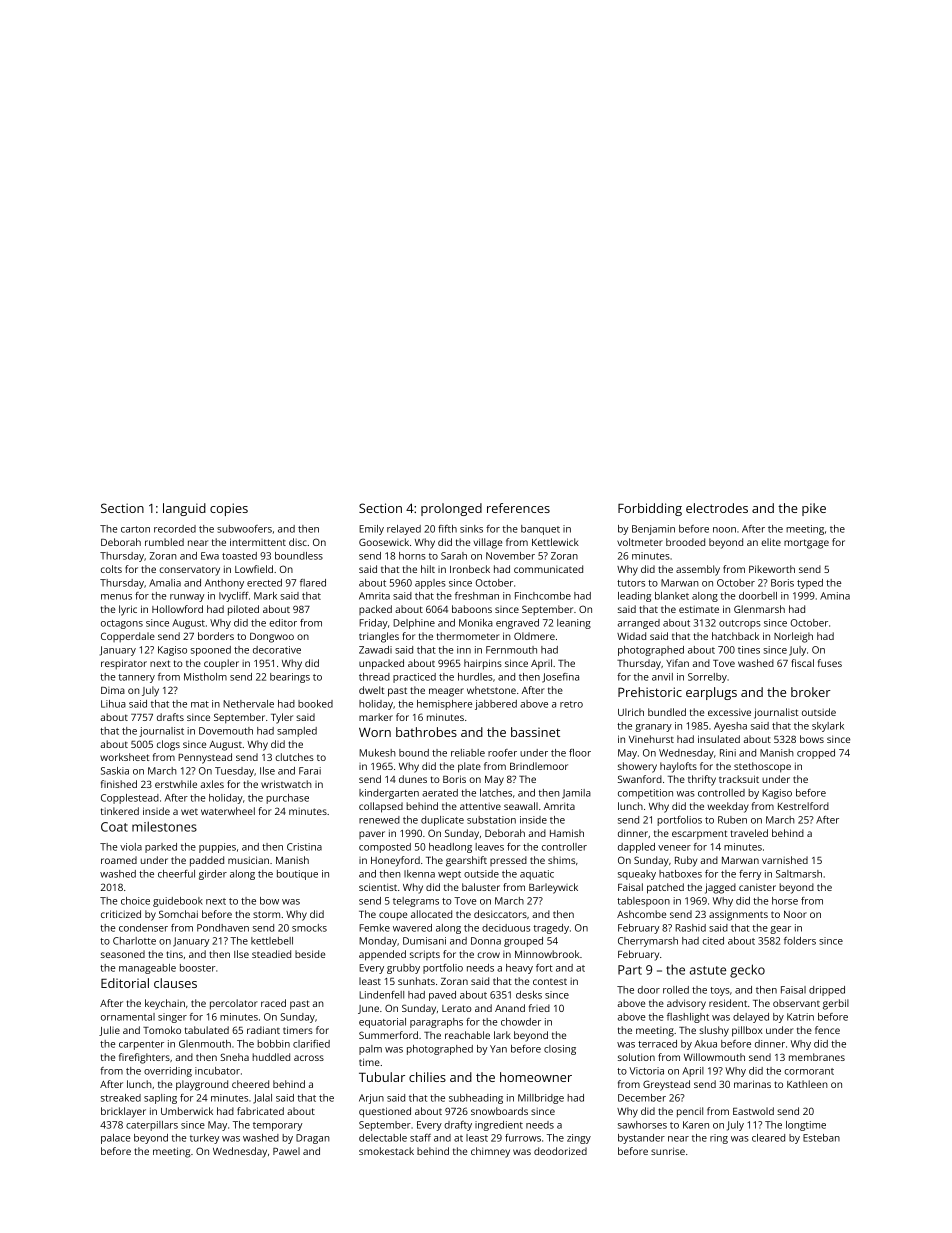  What do you see at coordinates (451, 509) in the screenshot?
I see `prolonged` at bounding box center [451, 509].
